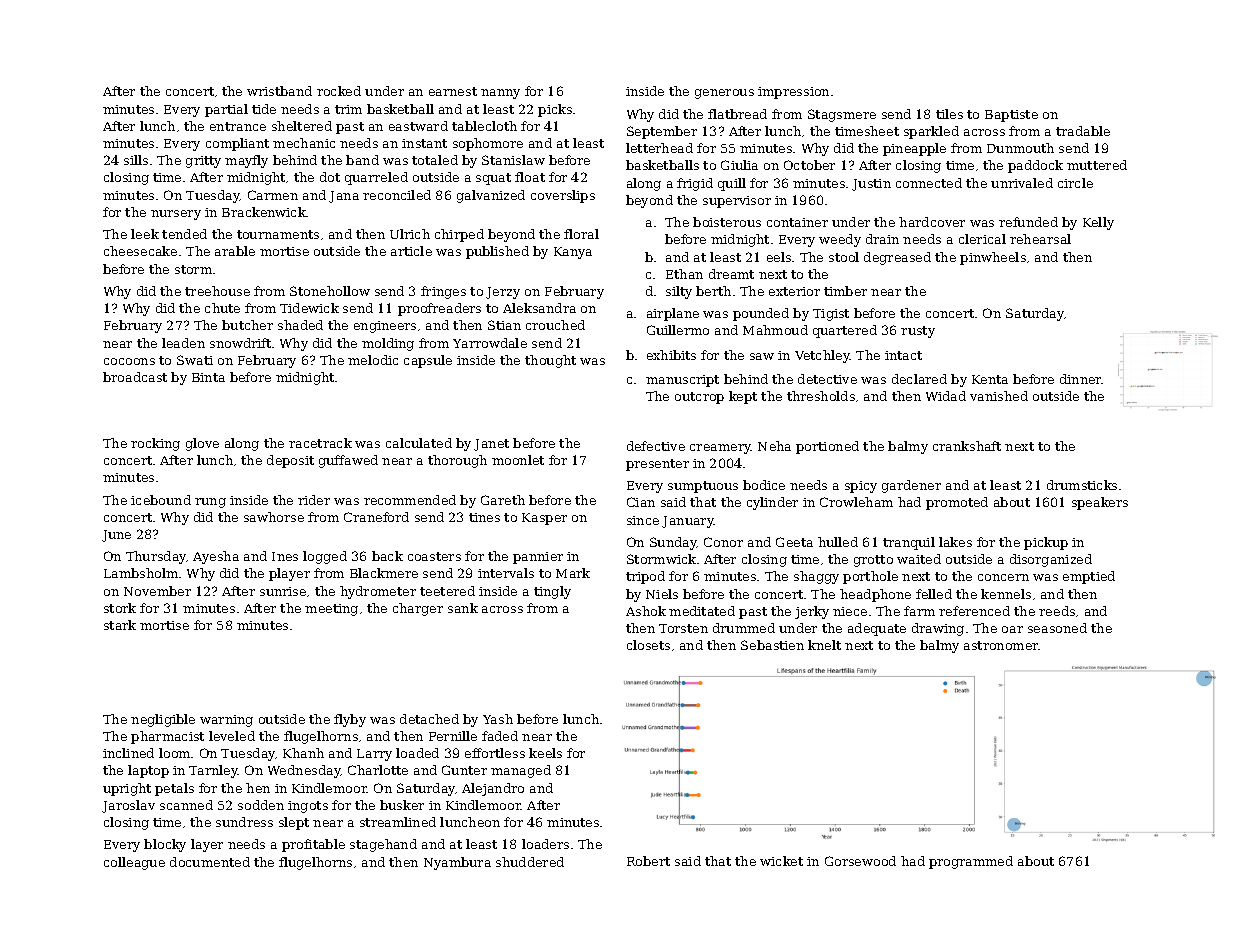  What do you see at coordinates (134, 863) in the screenshot?
I see `colleague` at bounding box center [134, 863].
